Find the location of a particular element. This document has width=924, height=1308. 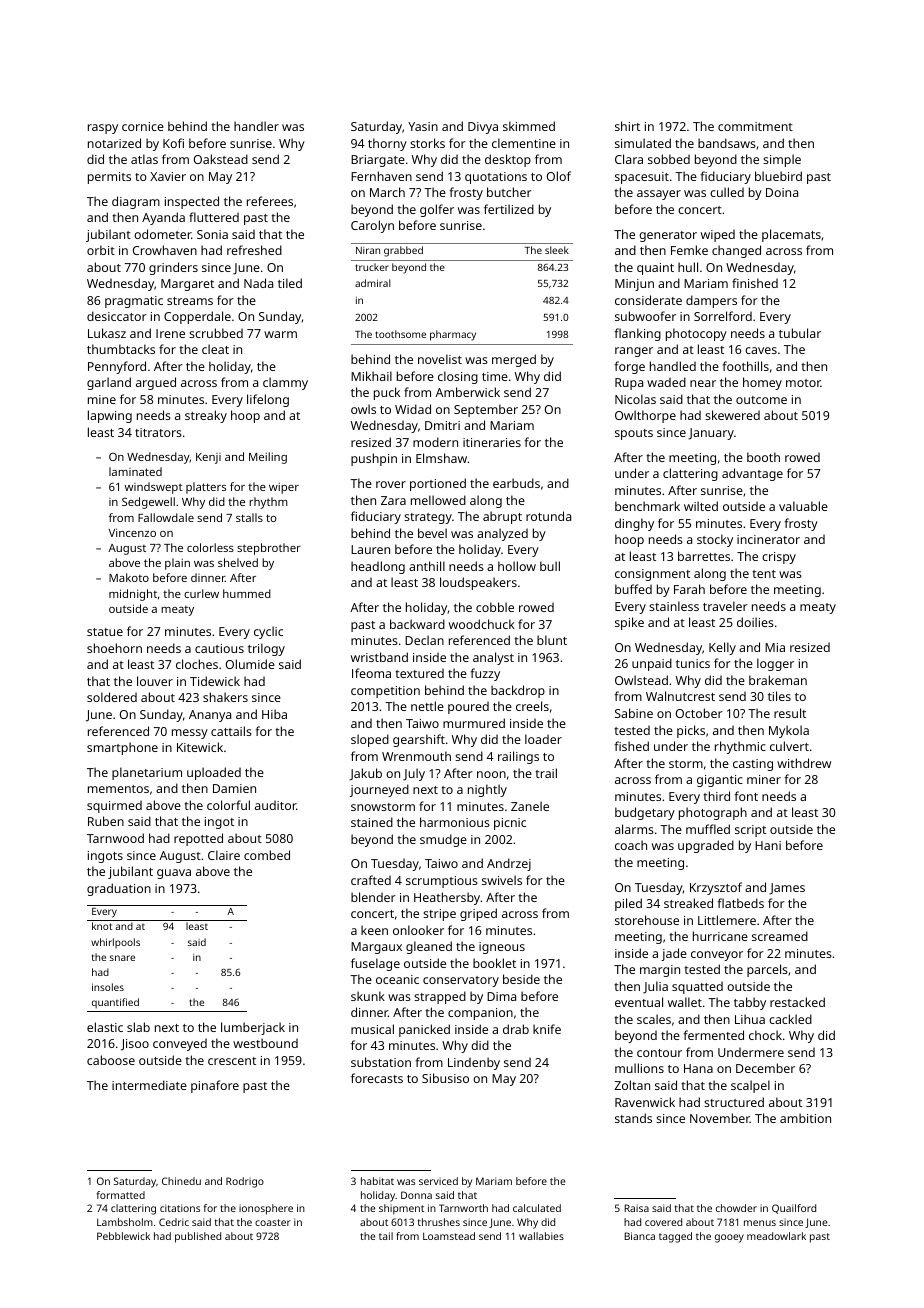

shoehorn is located at coordinates (114, 648).
